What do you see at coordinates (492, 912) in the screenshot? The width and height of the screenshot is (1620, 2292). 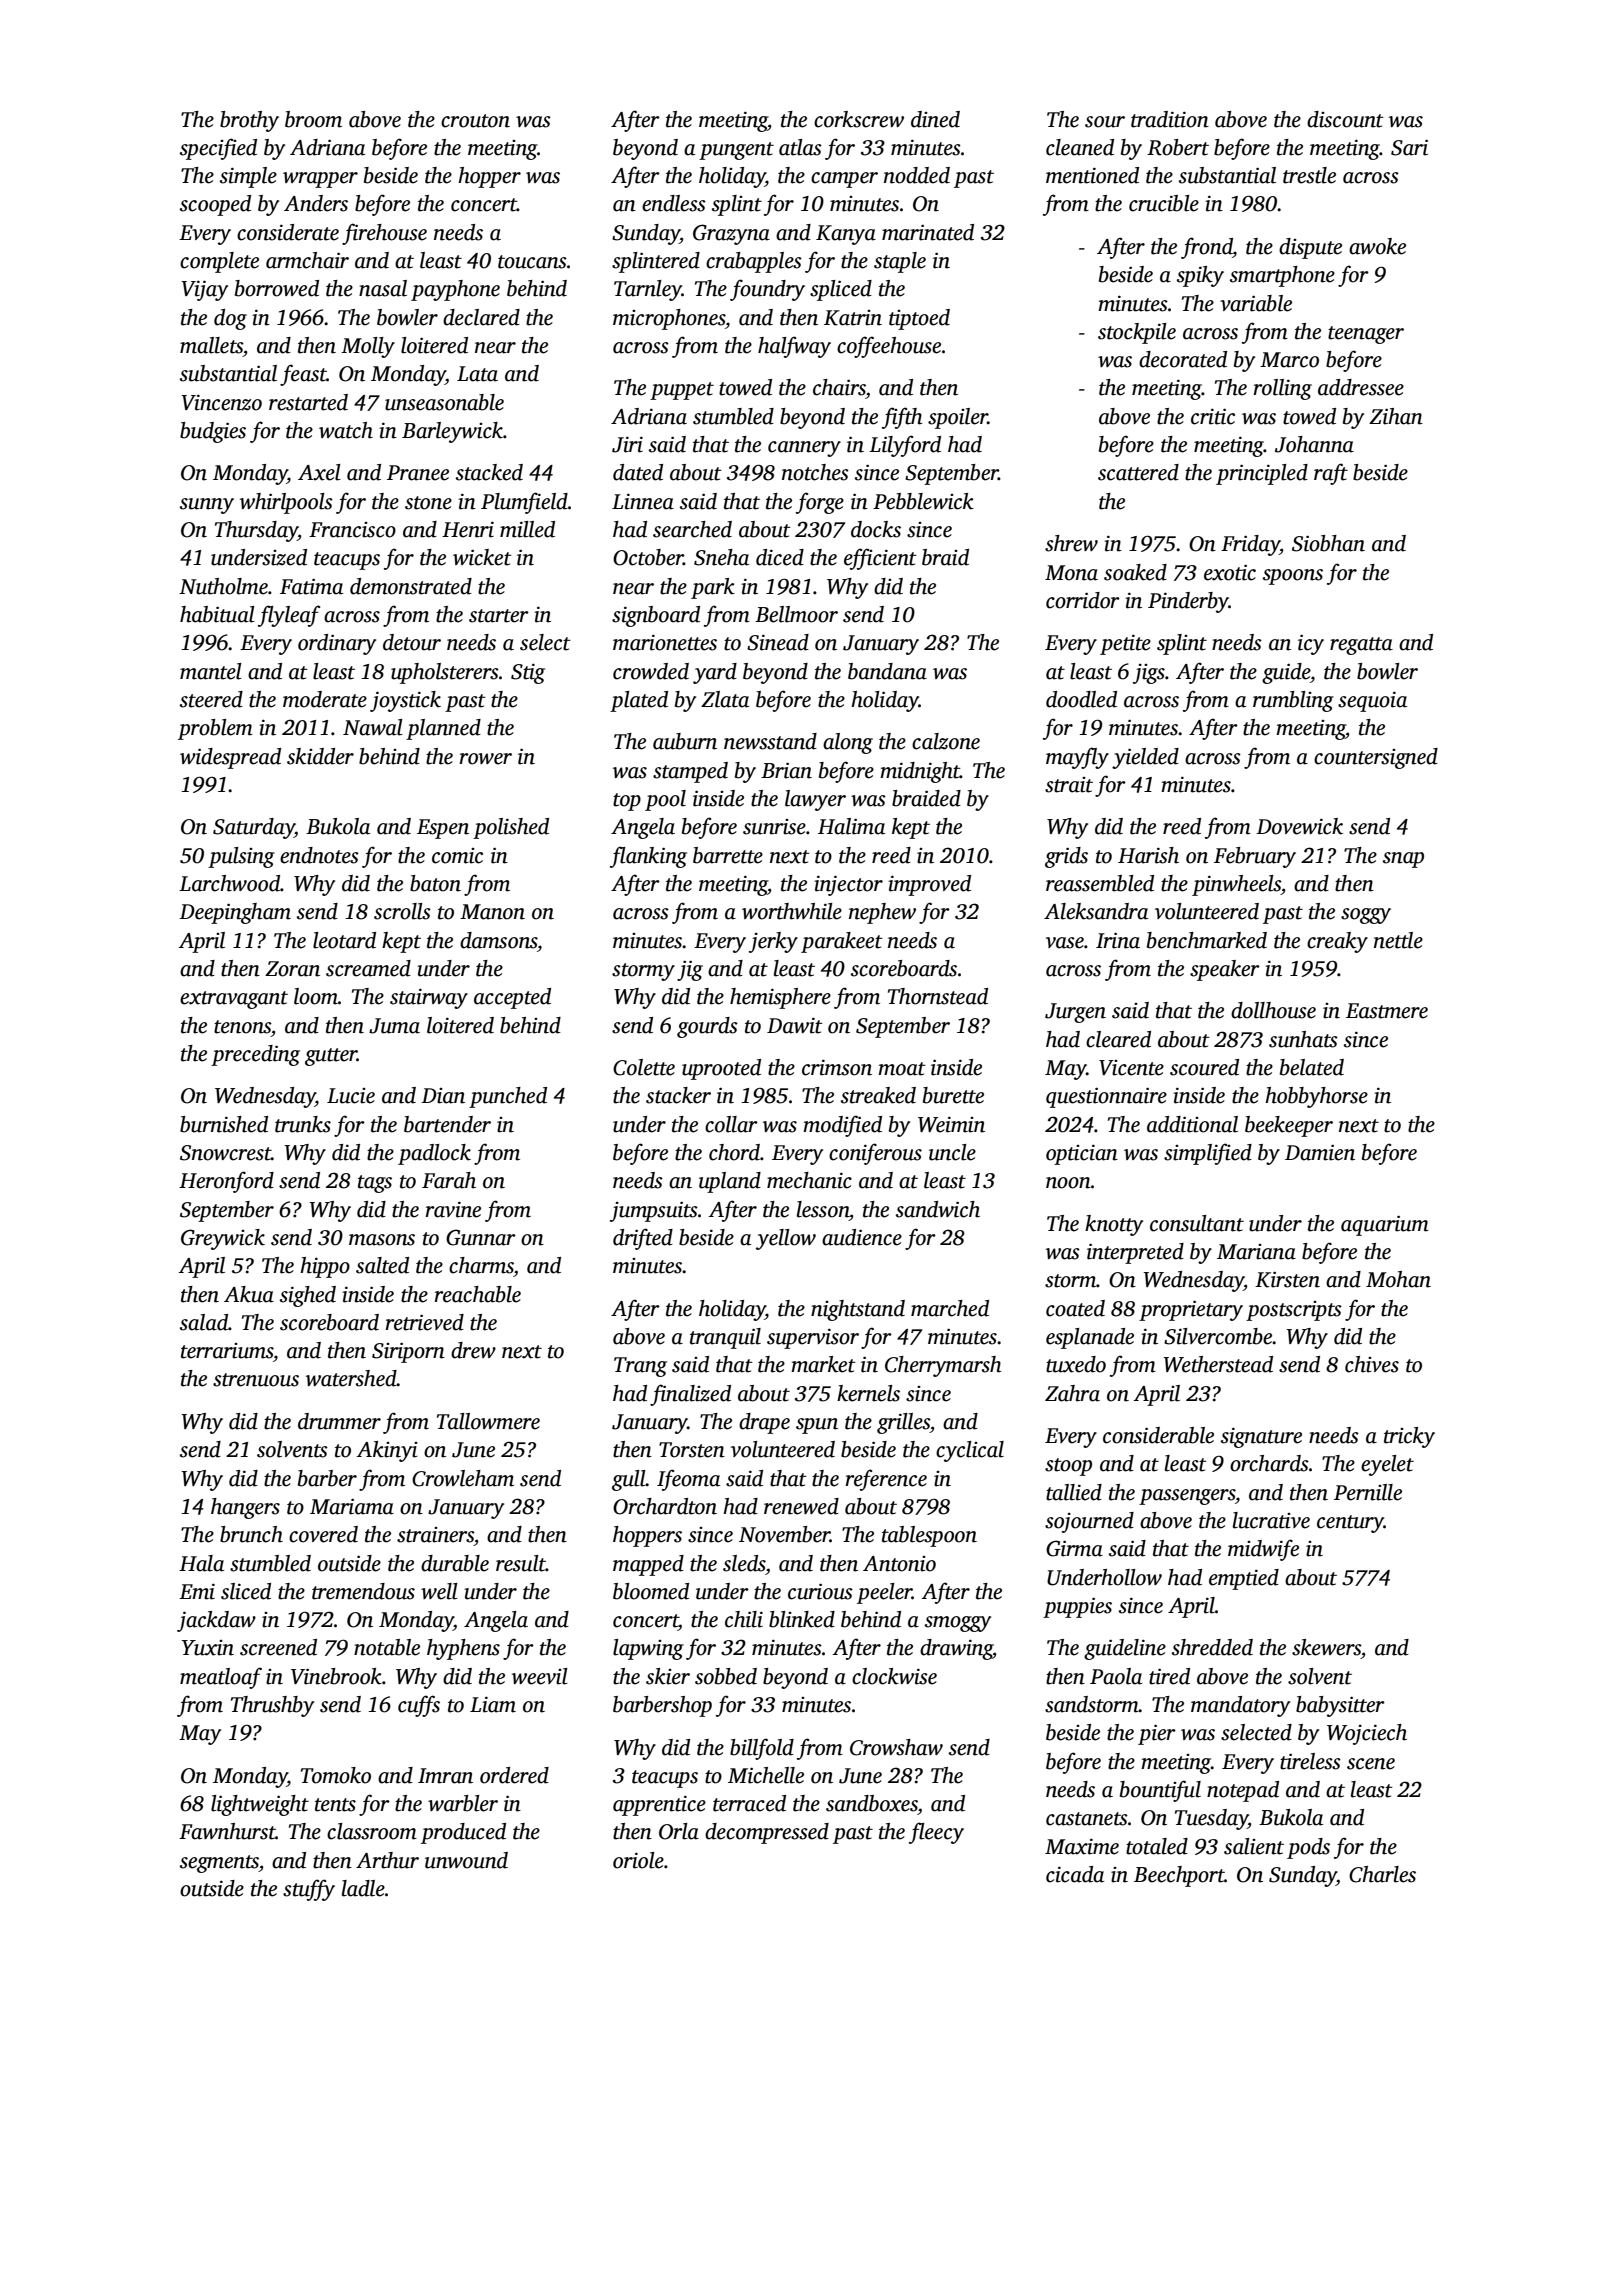 I see `Manon` at bounding box center [492, 912].
